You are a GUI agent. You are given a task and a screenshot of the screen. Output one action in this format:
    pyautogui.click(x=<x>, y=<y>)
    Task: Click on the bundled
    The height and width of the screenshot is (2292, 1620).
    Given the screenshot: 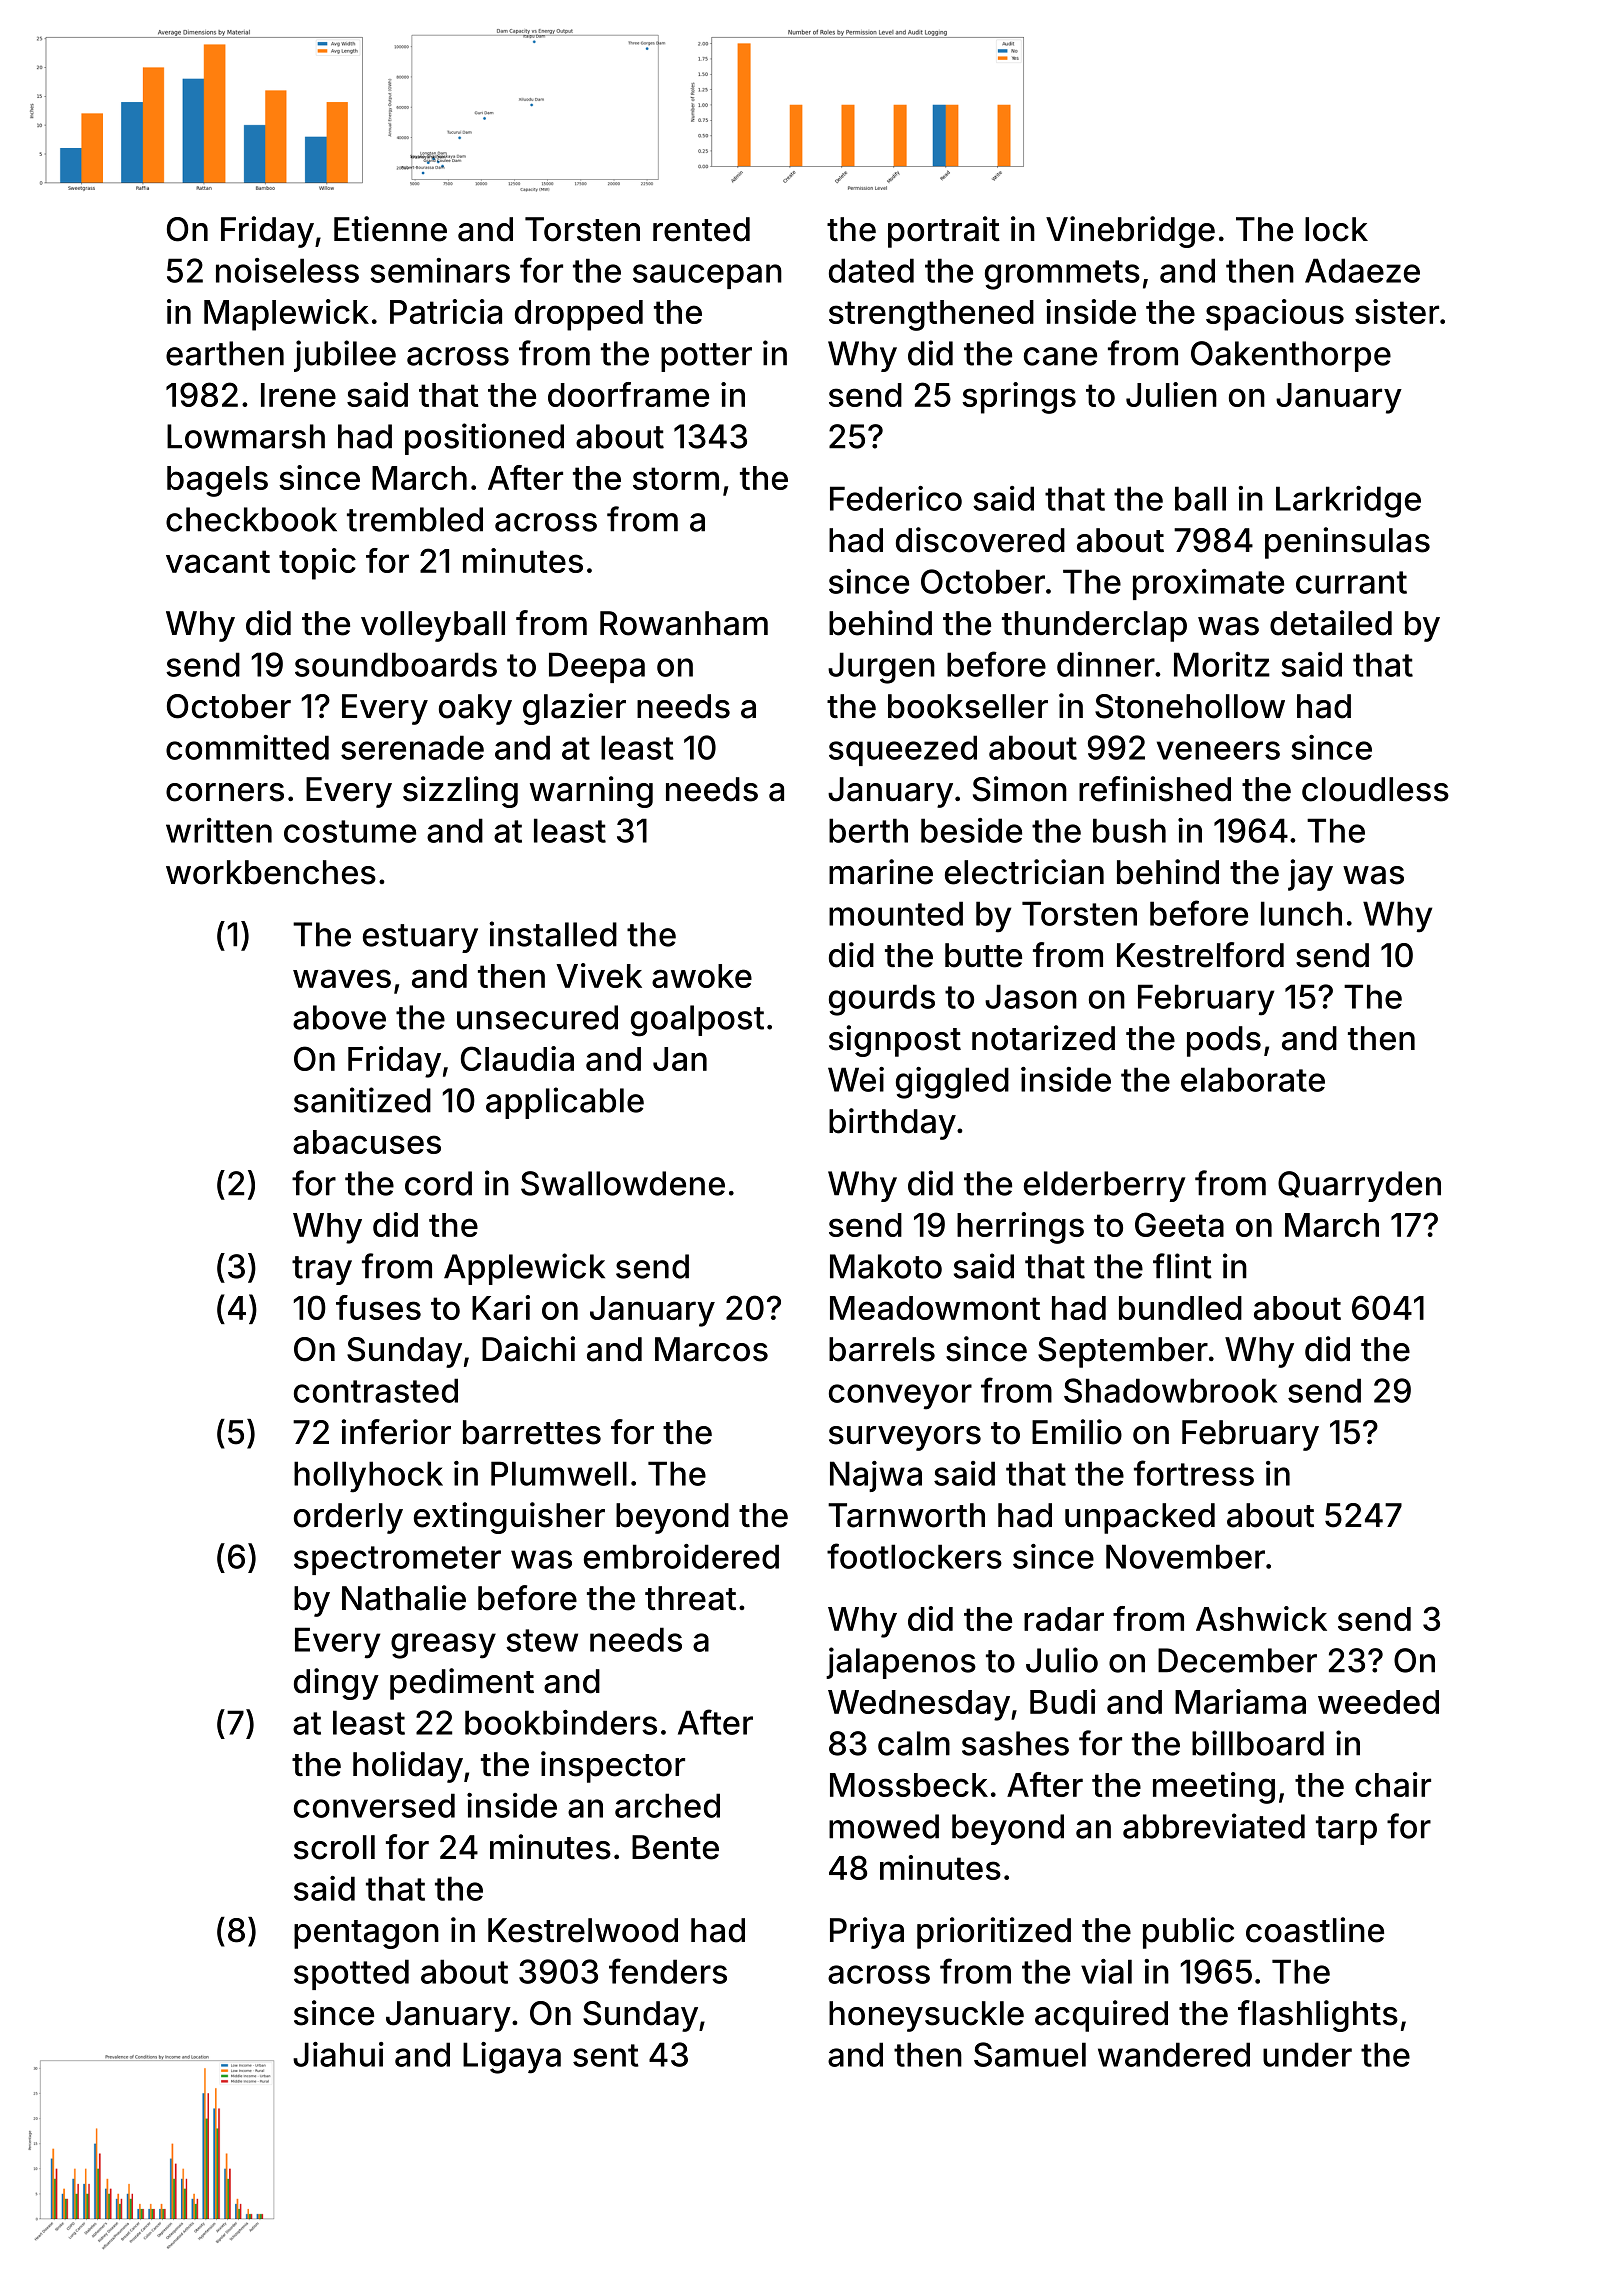 What is the action you would take?
    pyautogui.click(x=1180, y=1308)
